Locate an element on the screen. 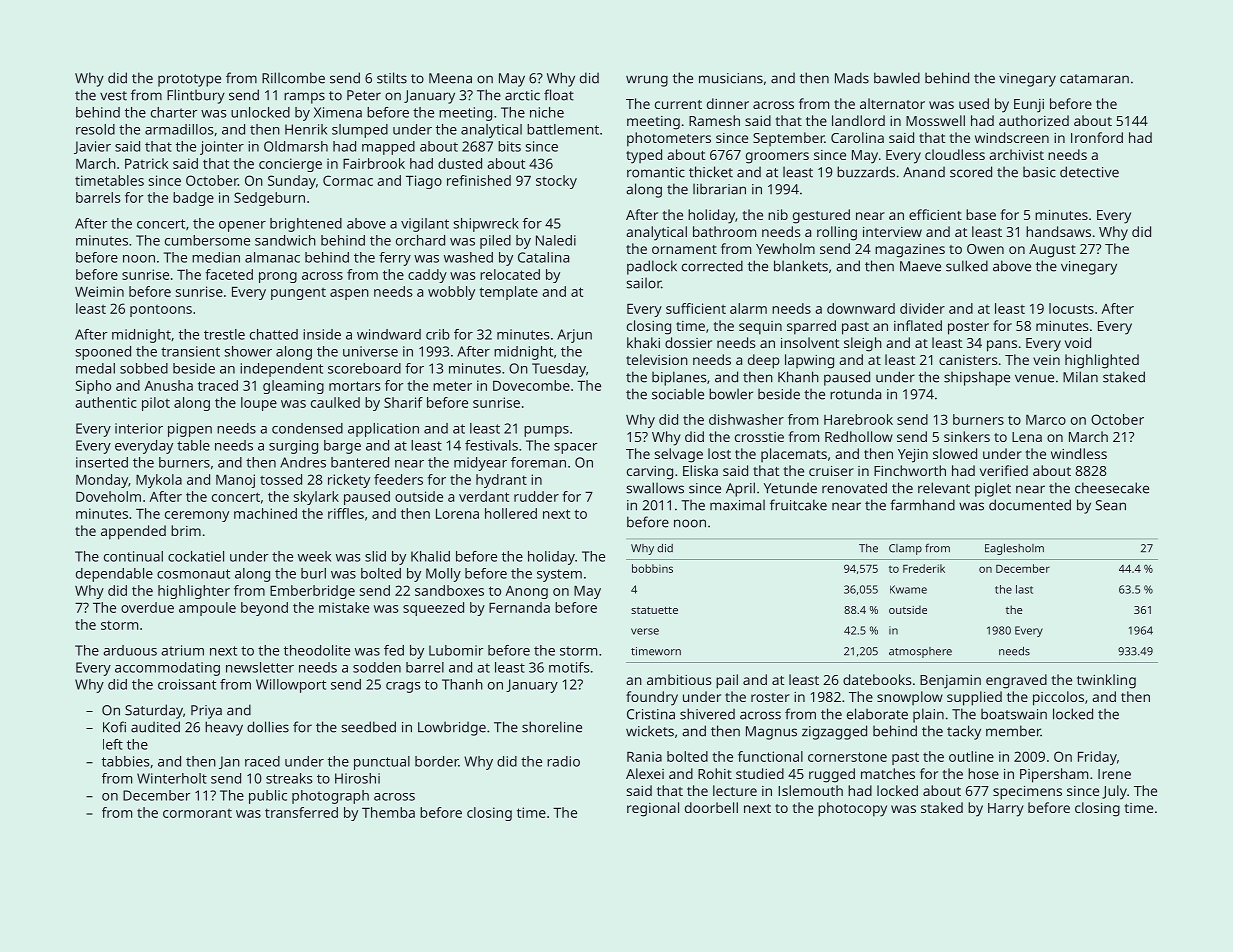 The width and height of the screenshot is (1233, 952). inserted is located at coordinates (102, 462).
